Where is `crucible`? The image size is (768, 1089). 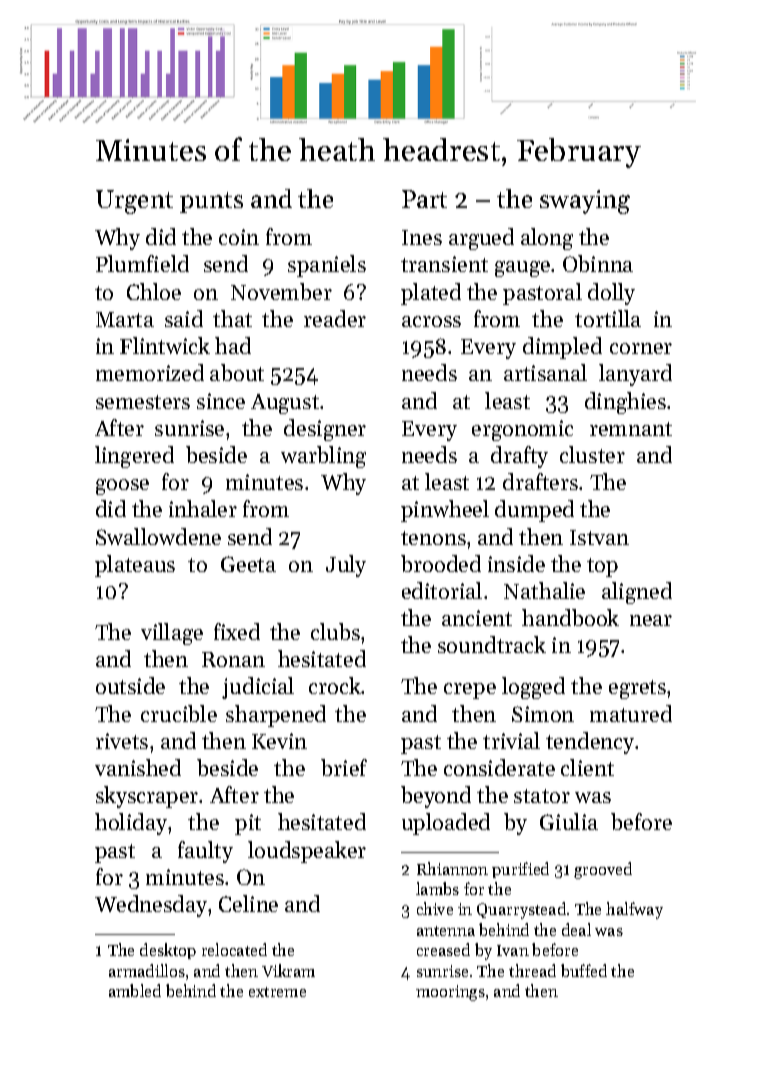 crucible is located at coordinates (179, 713).
